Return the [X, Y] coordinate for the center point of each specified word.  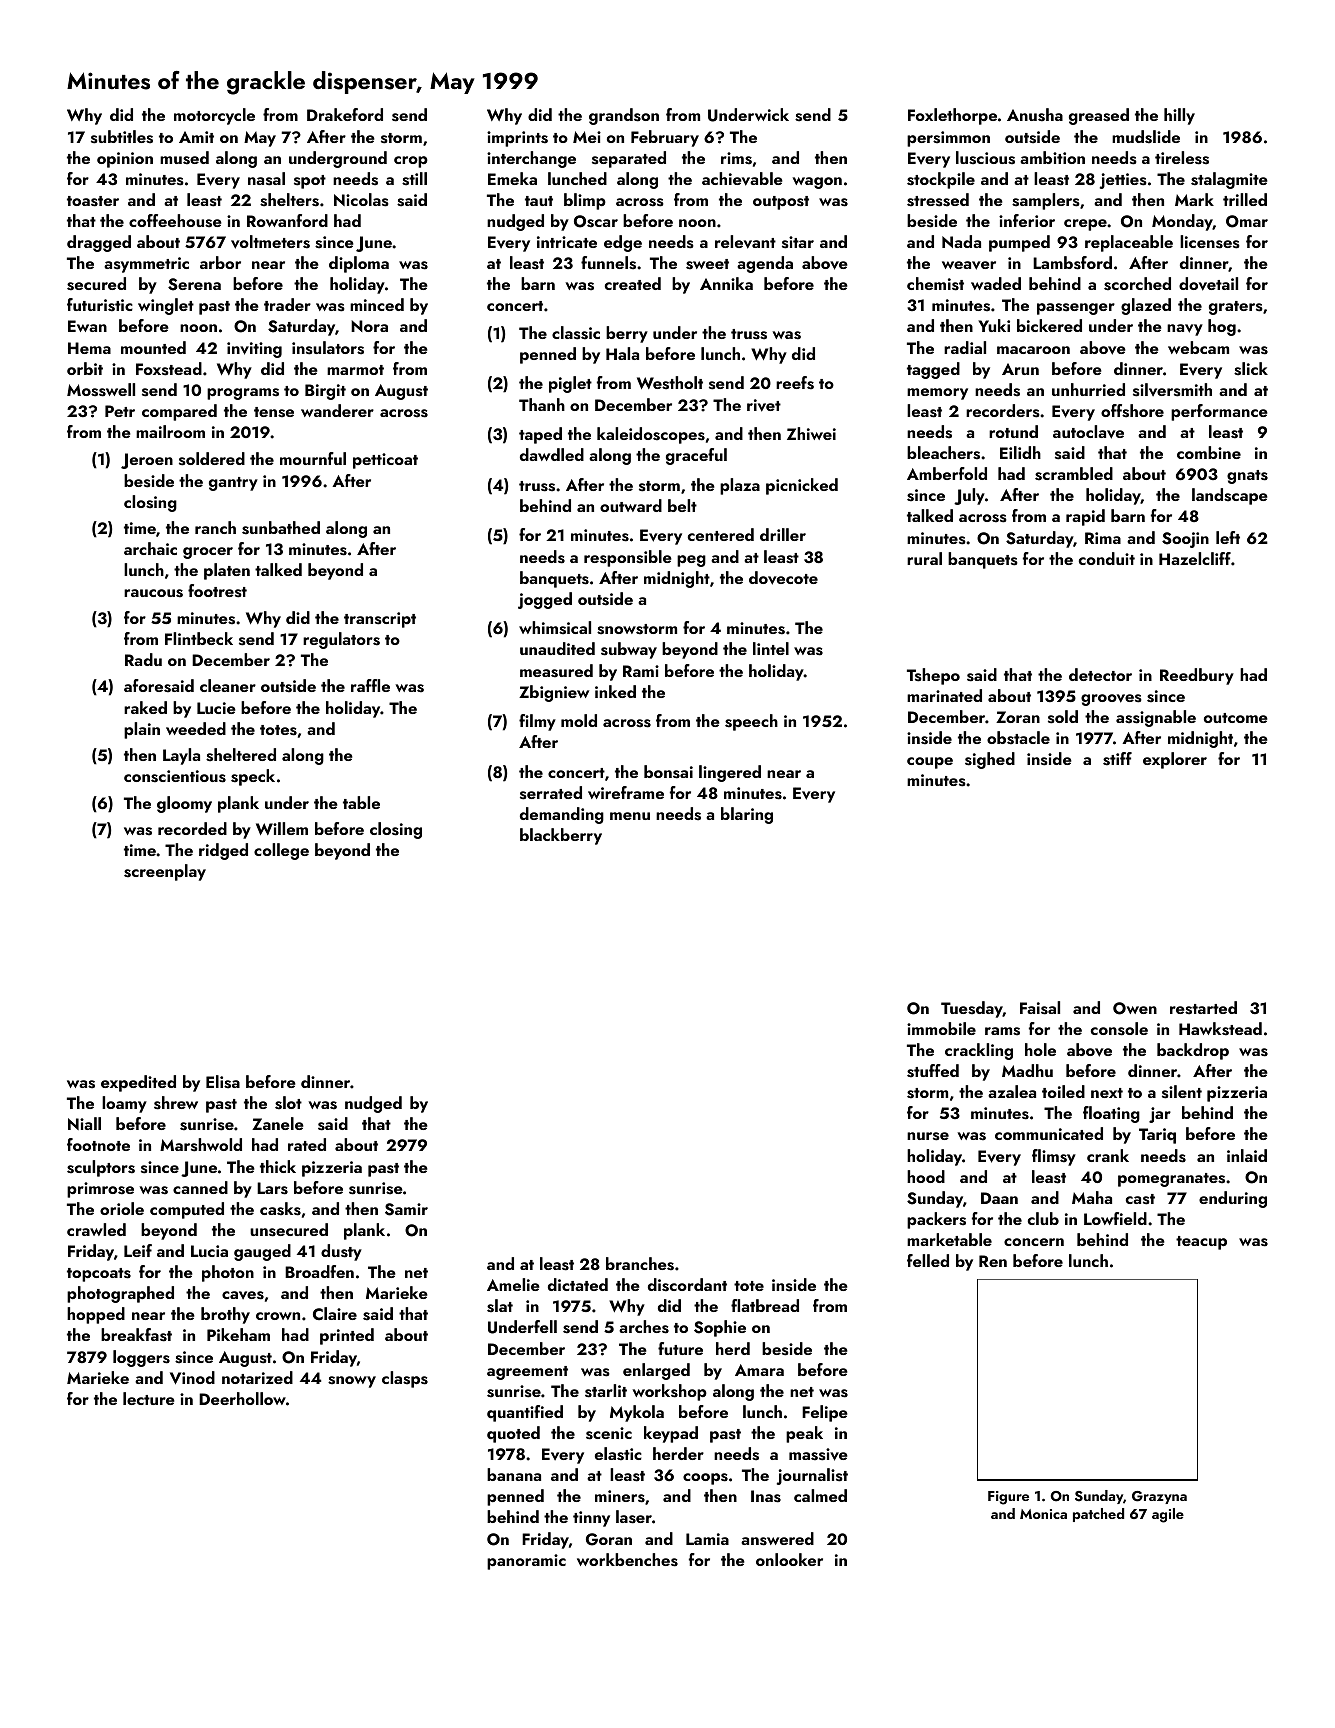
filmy [537, 722]
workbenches [627, 1560]
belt [682, 505]
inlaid [1247, 1155]
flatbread [765, 1305]
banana [514, 1474]
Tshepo [933, 676]
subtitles [122, 137]
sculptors [101, 1168]
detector [1100, 674]
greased [1099, 116]
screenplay [165, 872]
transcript [380, 620]
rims [736, 158]
